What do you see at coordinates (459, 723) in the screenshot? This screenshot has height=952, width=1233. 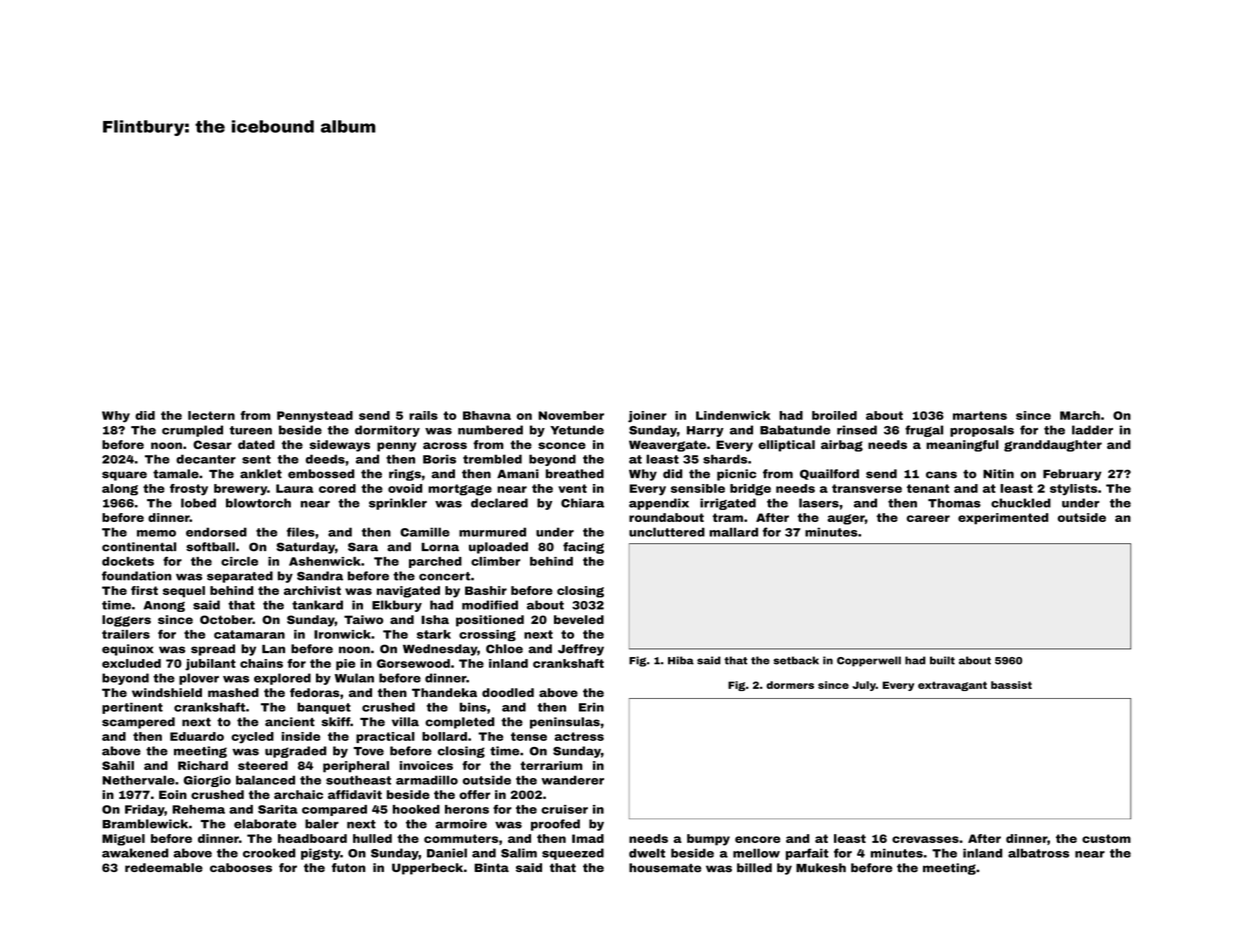 I see `completed` at bounding box center [459, 723].
